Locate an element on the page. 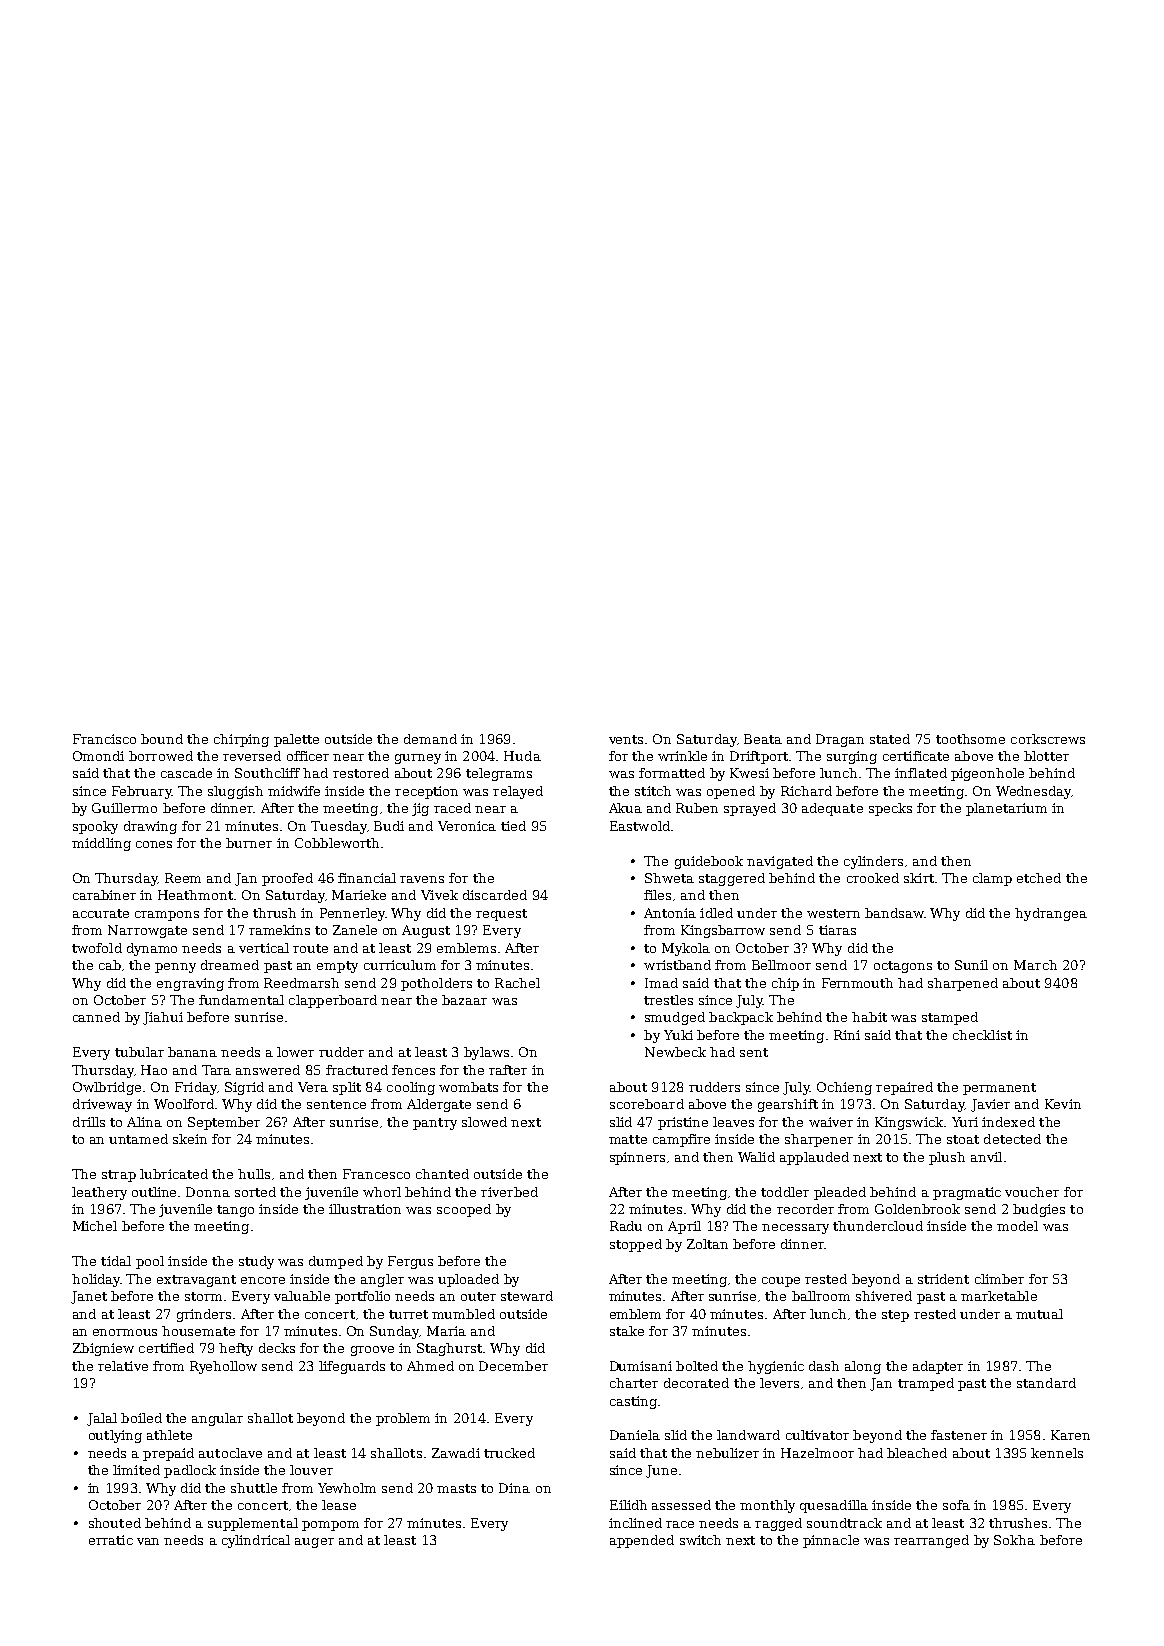  bound is located at coordinates (162, 739).
